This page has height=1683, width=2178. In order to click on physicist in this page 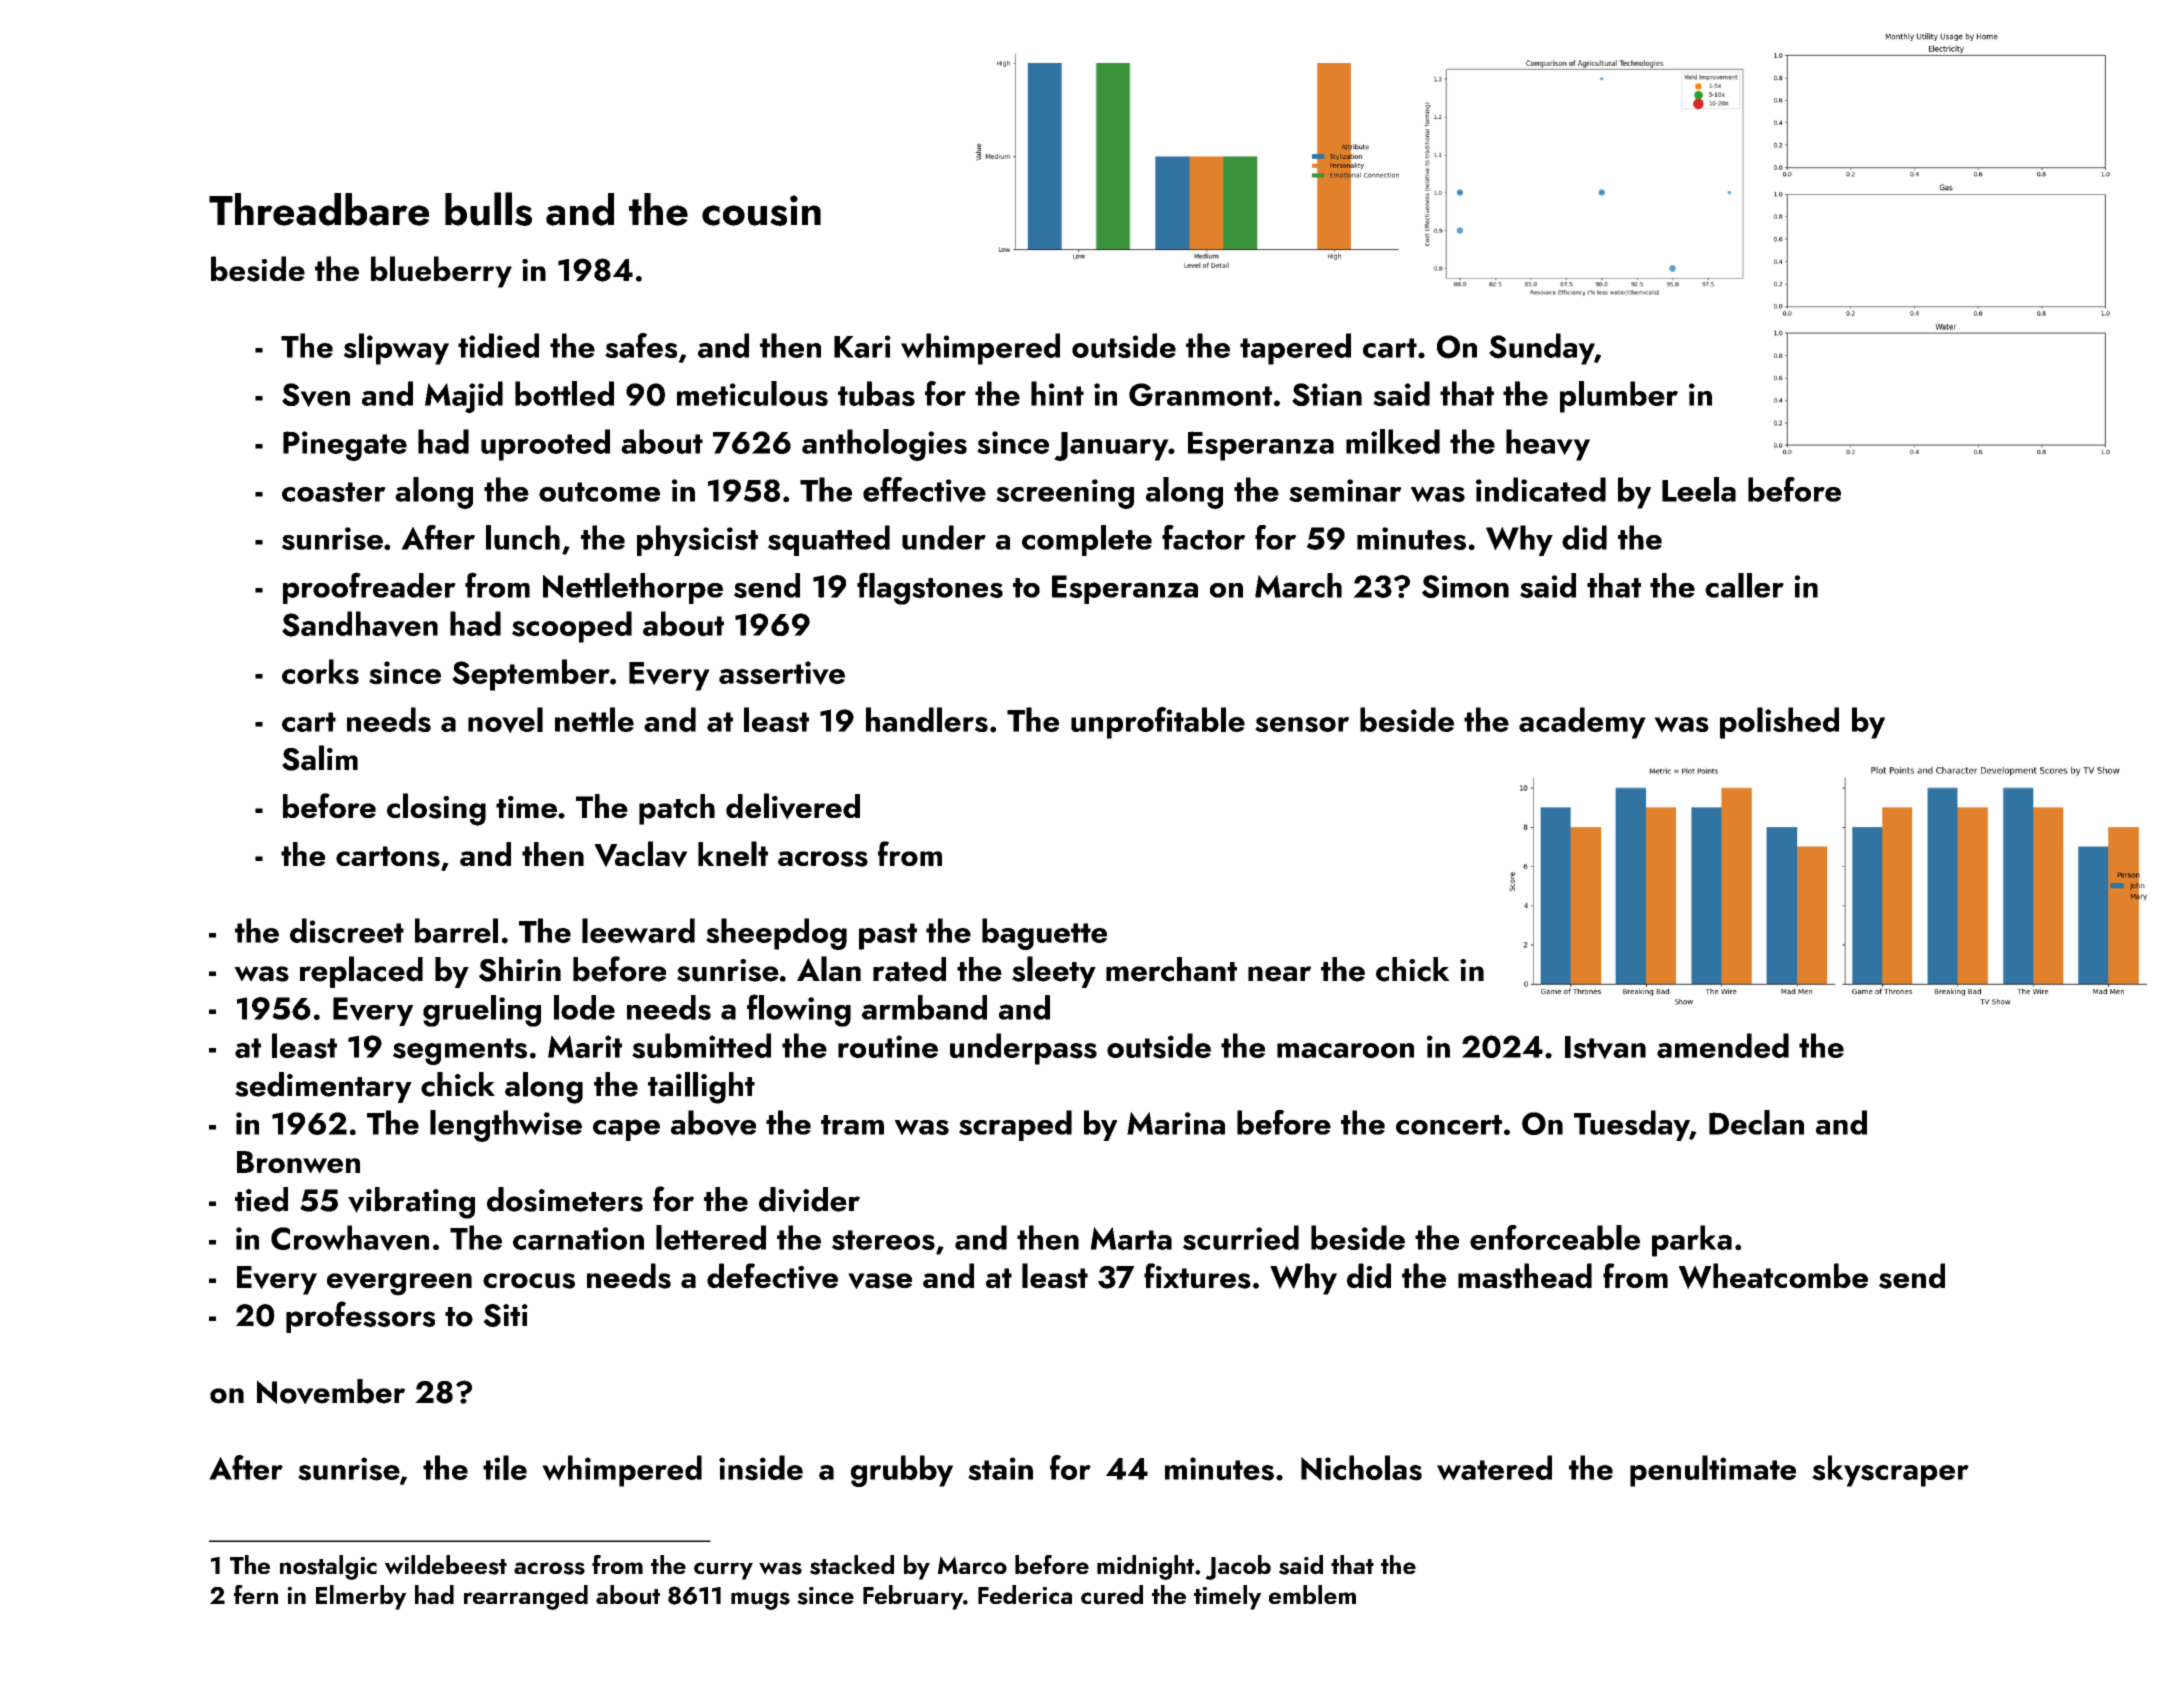, I will do `click(697, 540)`.
